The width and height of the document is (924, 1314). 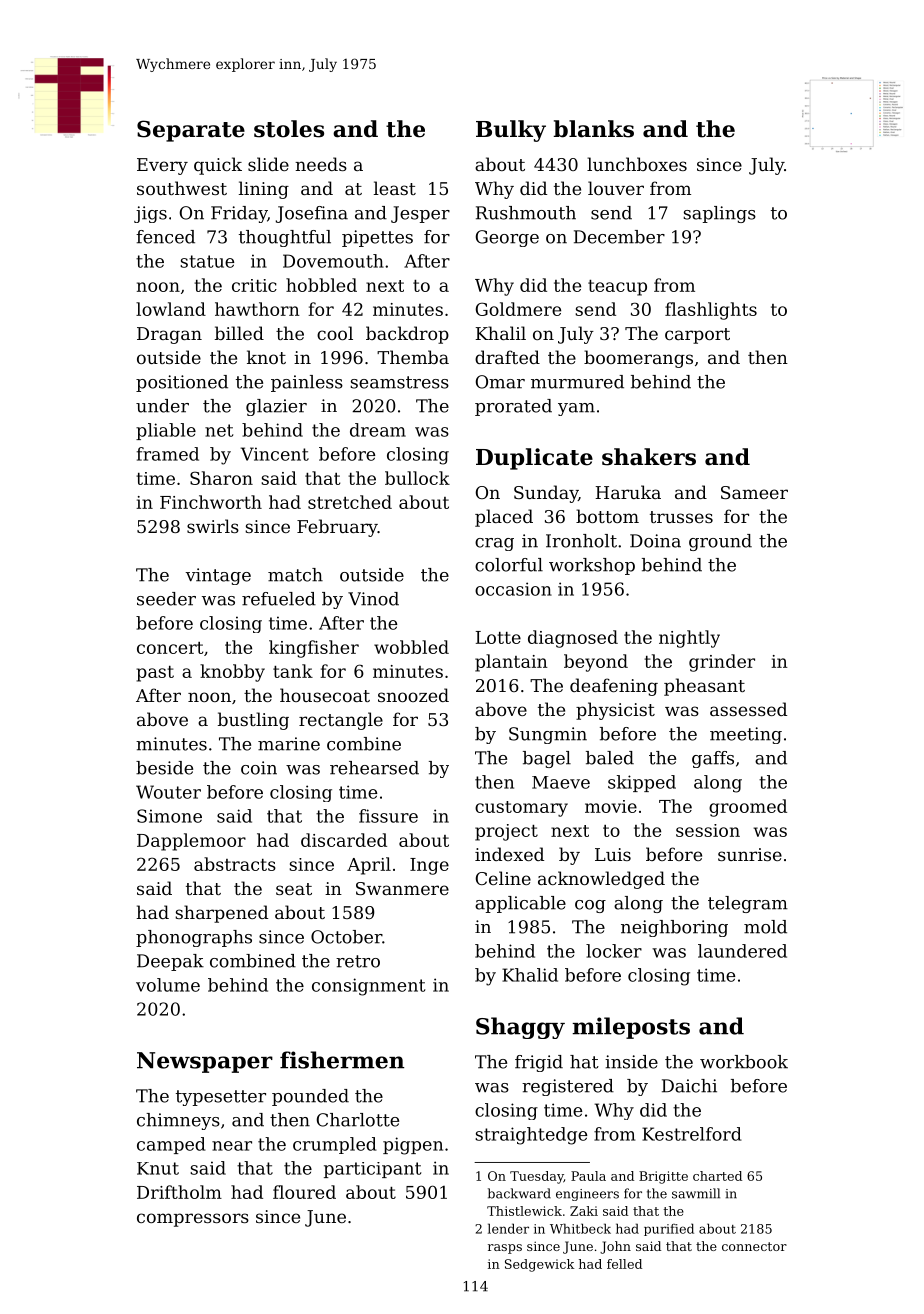 I want to click on saplings, so click(x=719, y=214).
